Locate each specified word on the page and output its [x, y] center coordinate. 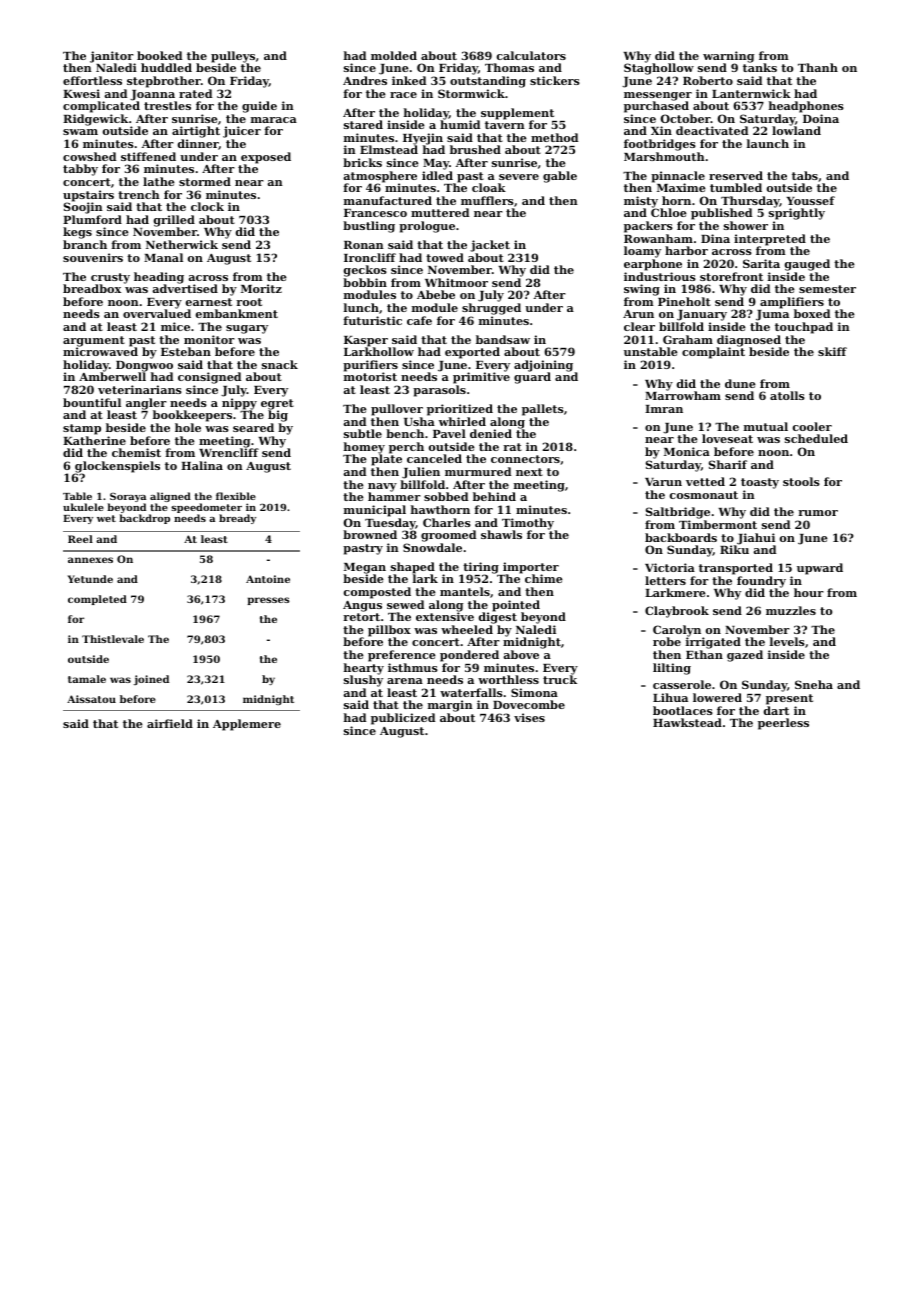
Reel [80, 539]
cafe [419, 320]
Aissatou [91, 699]
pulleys [233, 57]
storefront [731, 276]
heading [159, 278]
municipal [375, 511]
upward [820, 569]
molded [394, 55]
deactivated [712, 130]
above [521, 654]
